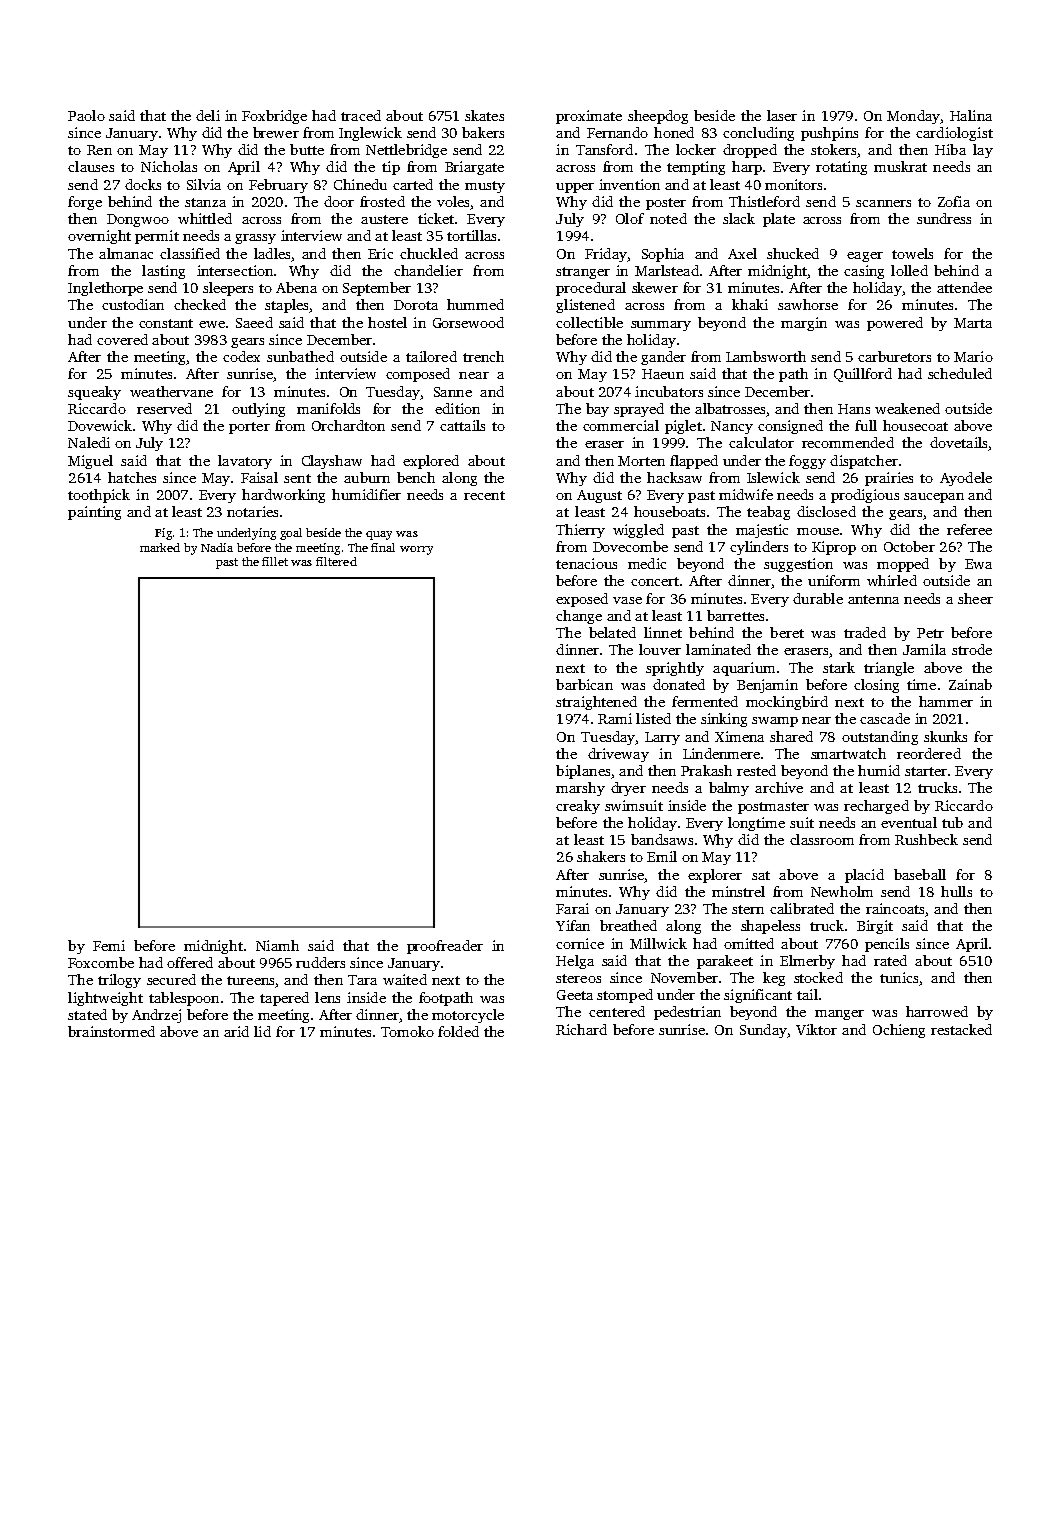  I want to click on proximate, so click(589, 117).
